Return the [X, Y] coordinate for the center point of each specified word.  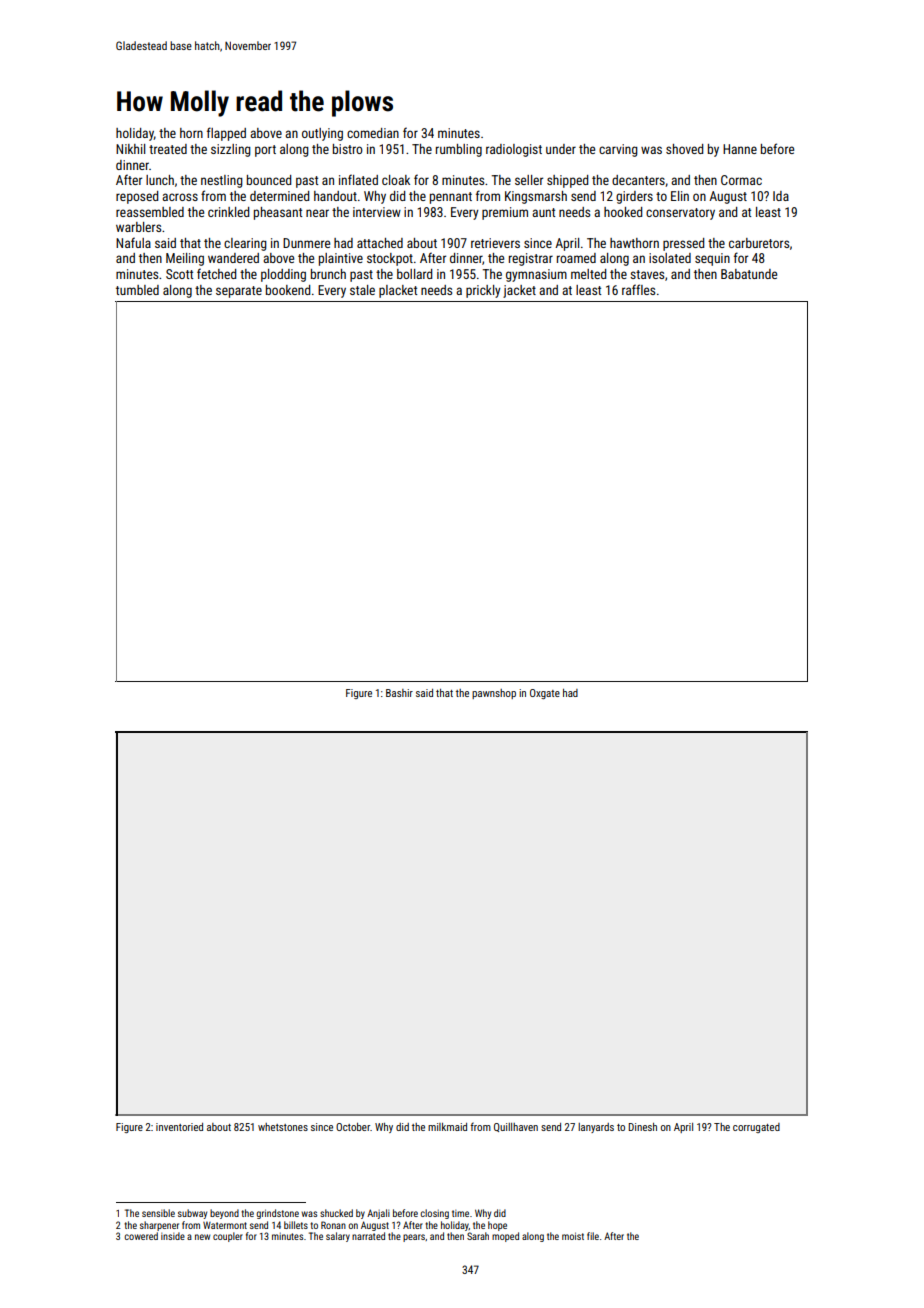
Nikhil [130, 149]
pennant [451, 198]
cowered [141, 1236]
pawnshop [494, 694]
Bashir [399, 693]
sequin [712, 259]
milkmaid [447, 1127]
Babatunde [749, 274]
